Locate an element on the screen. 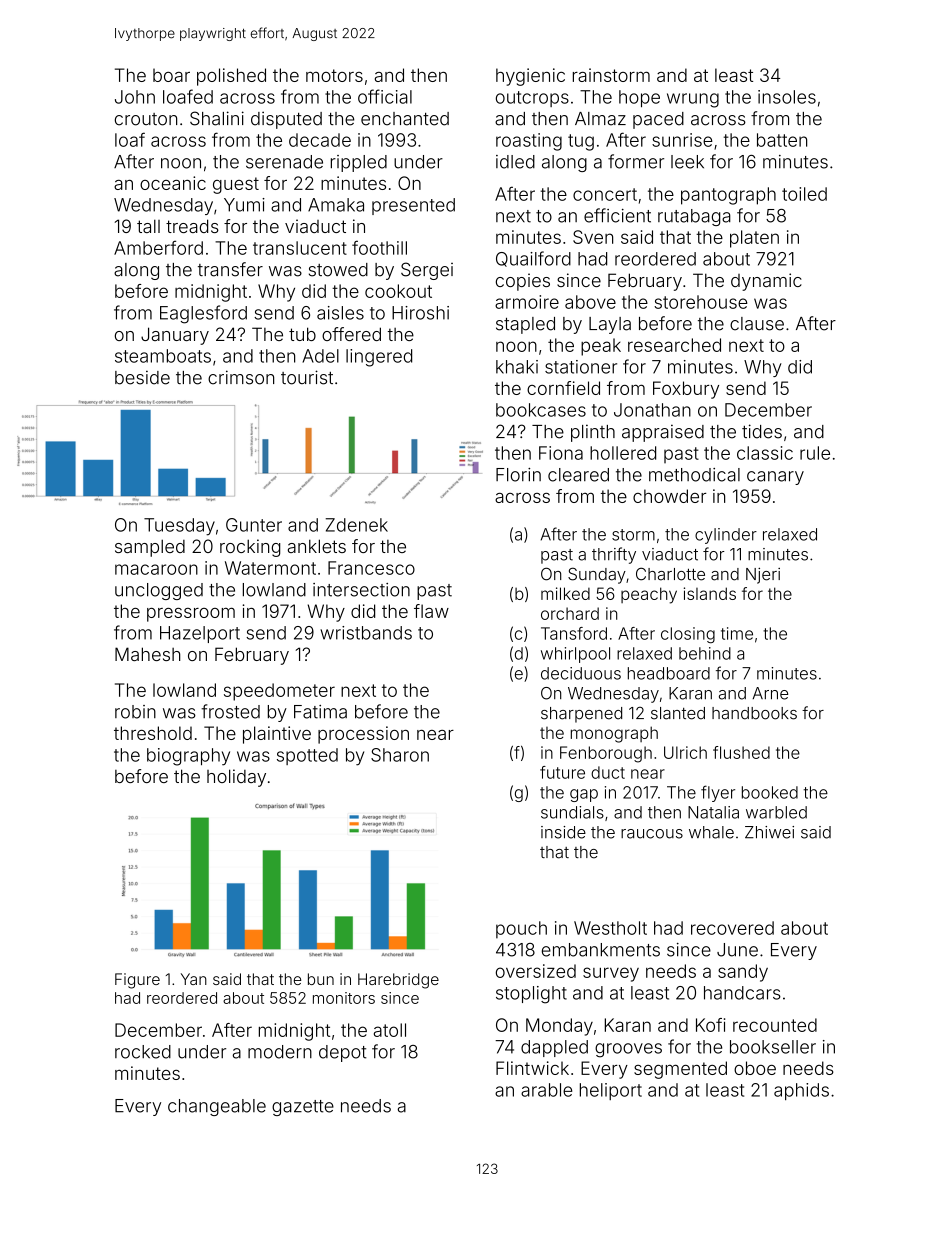  gazette is located at coordinates (303, 1108).
